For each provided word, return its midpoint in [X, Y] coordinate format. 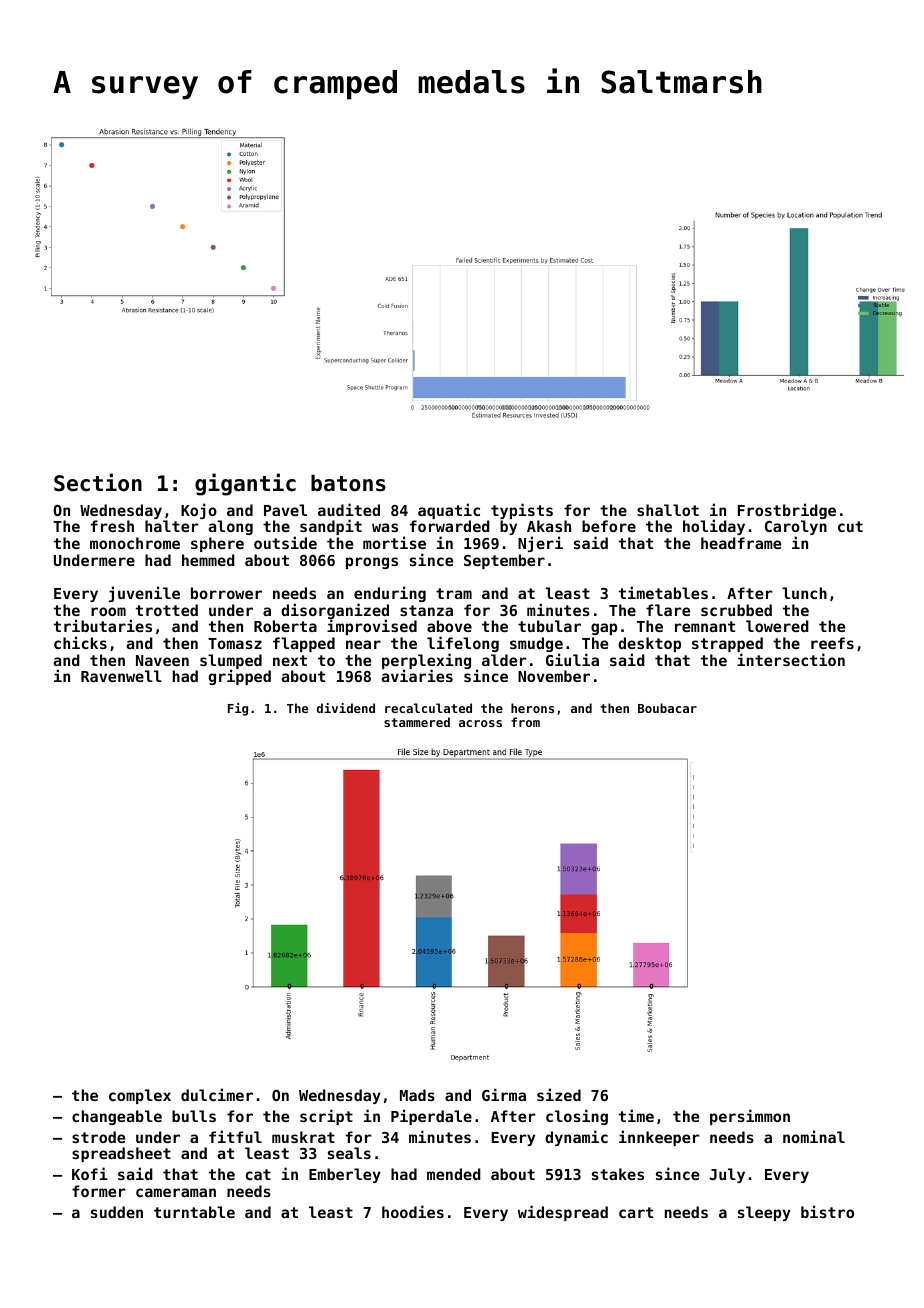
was [385, 527]
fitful [235, 1136]
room [108, 611]
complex [140, 1096]
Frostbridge [787, 511]
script [326, 1117]
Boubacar [667, 708]
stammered [417, 722]
